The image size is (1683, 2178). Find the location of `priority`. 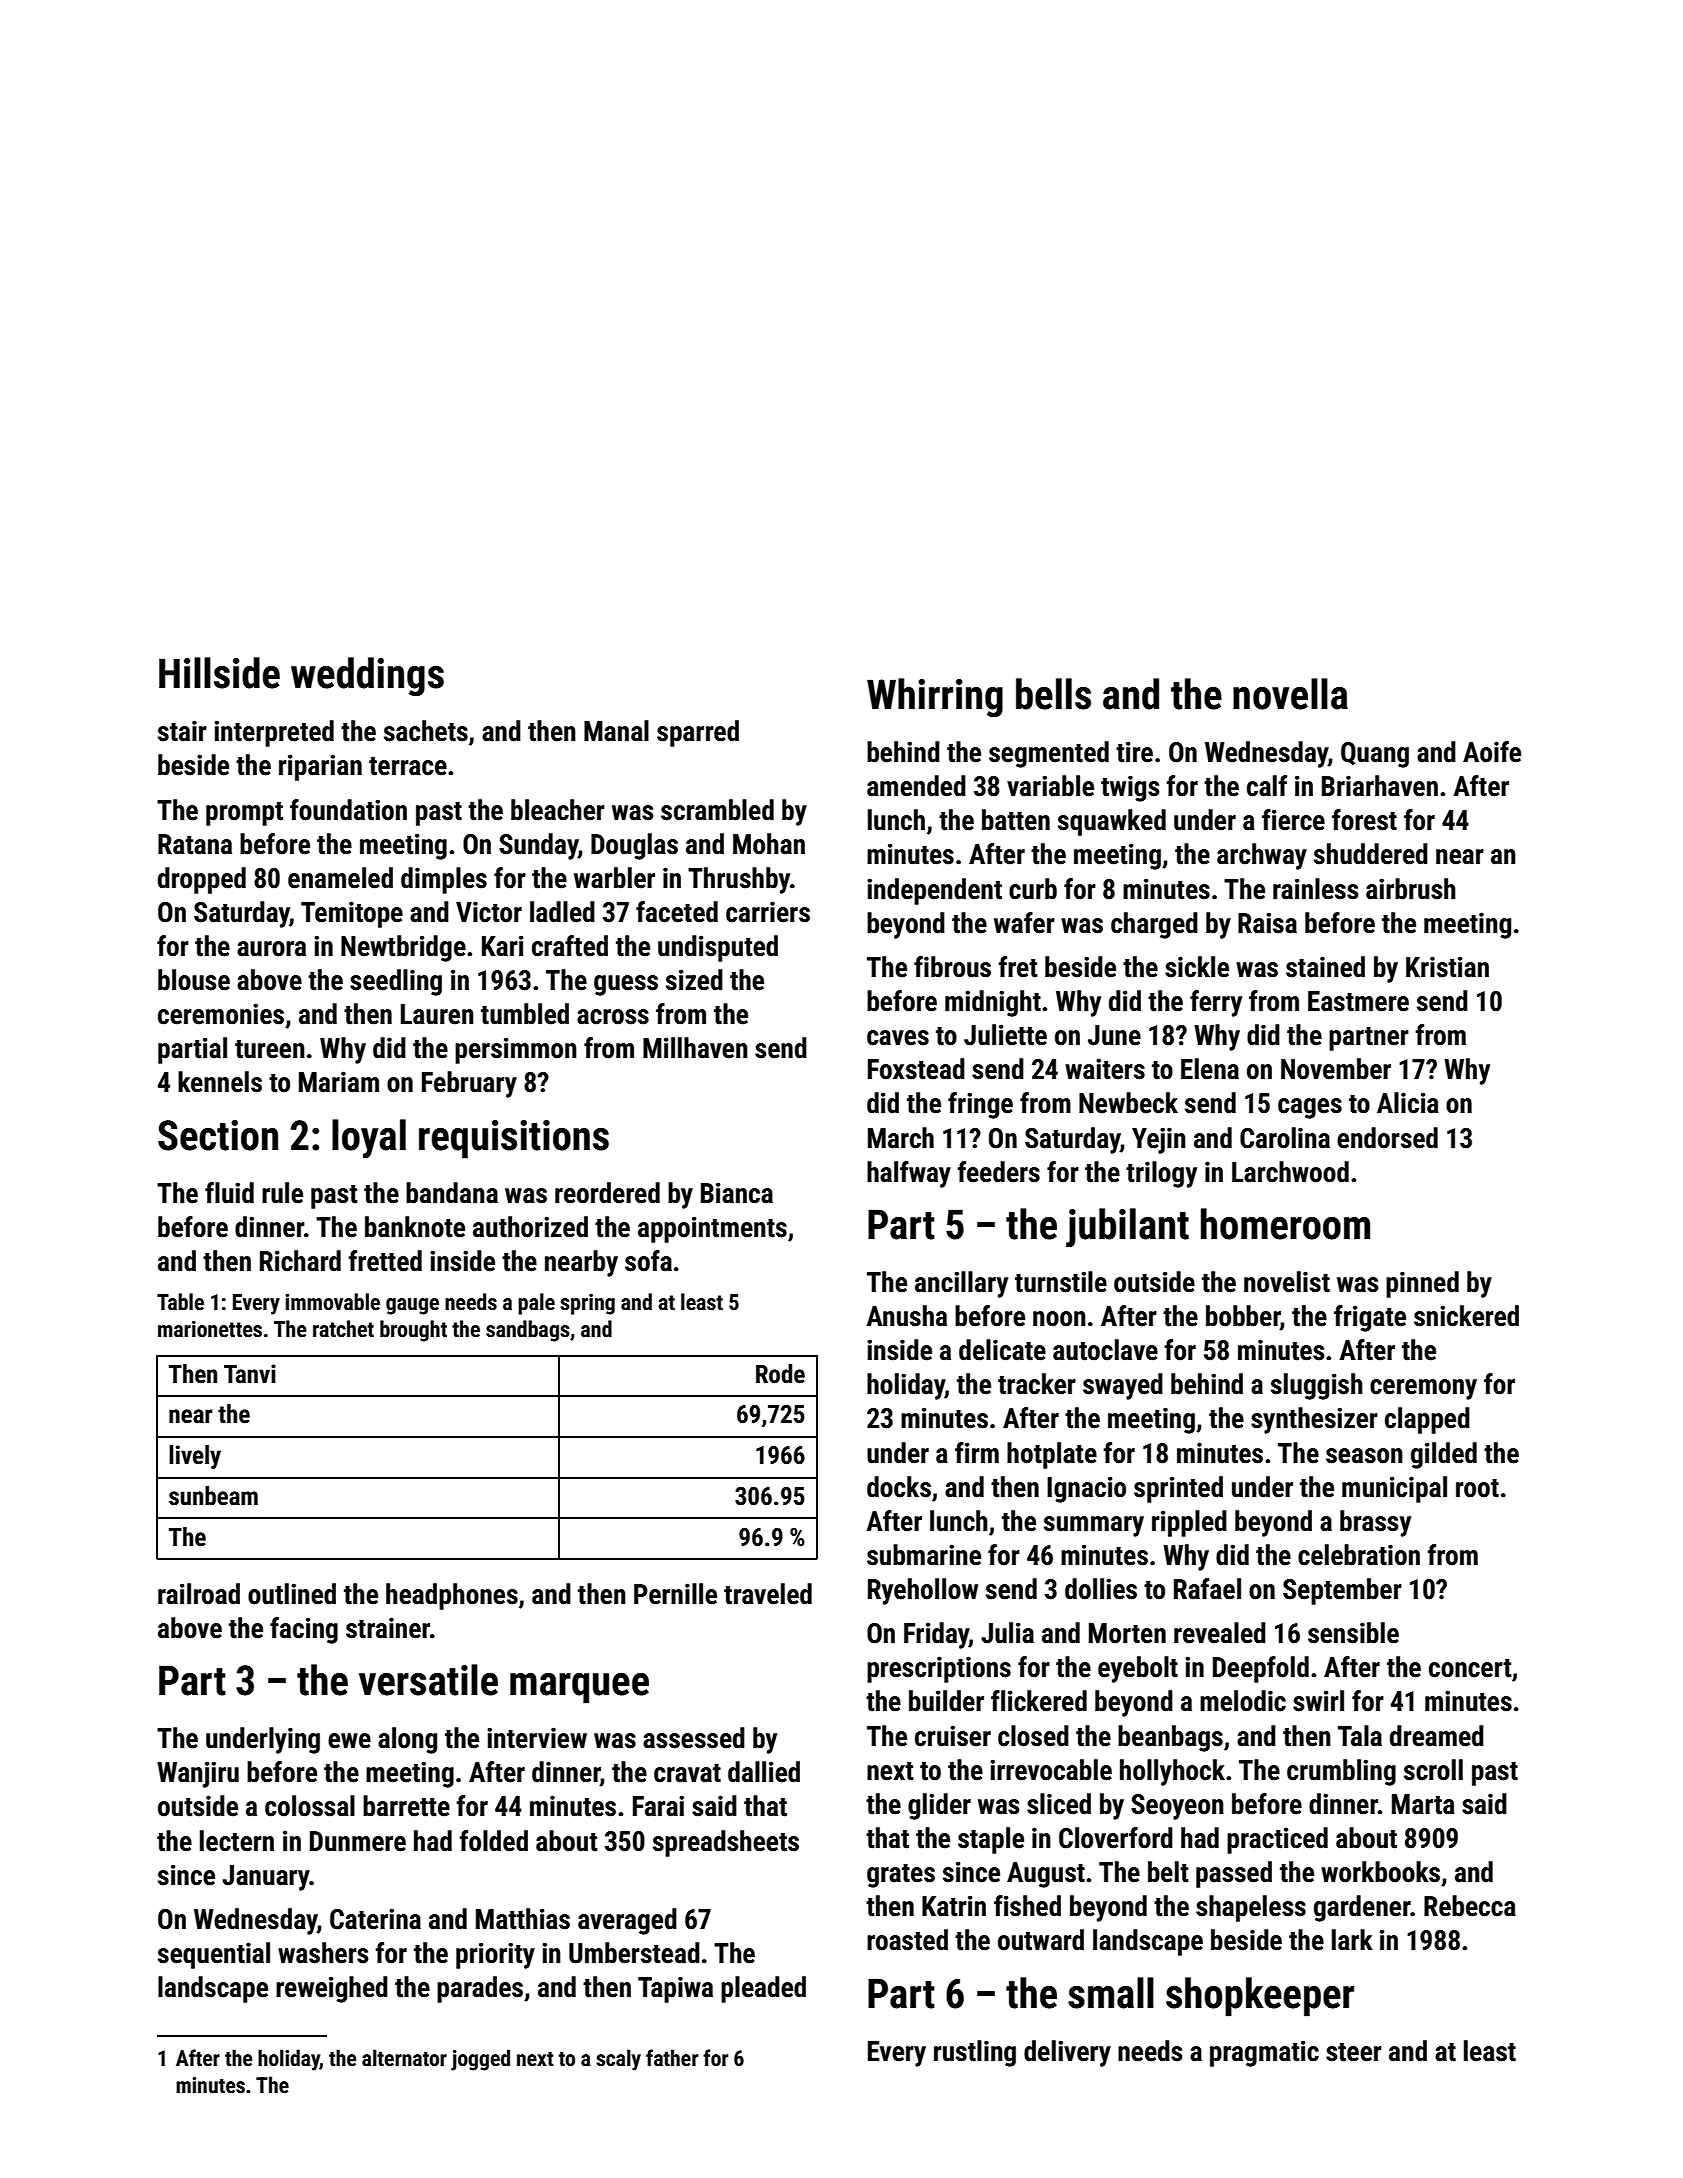

priority is located at coordinates (495, 1955).
